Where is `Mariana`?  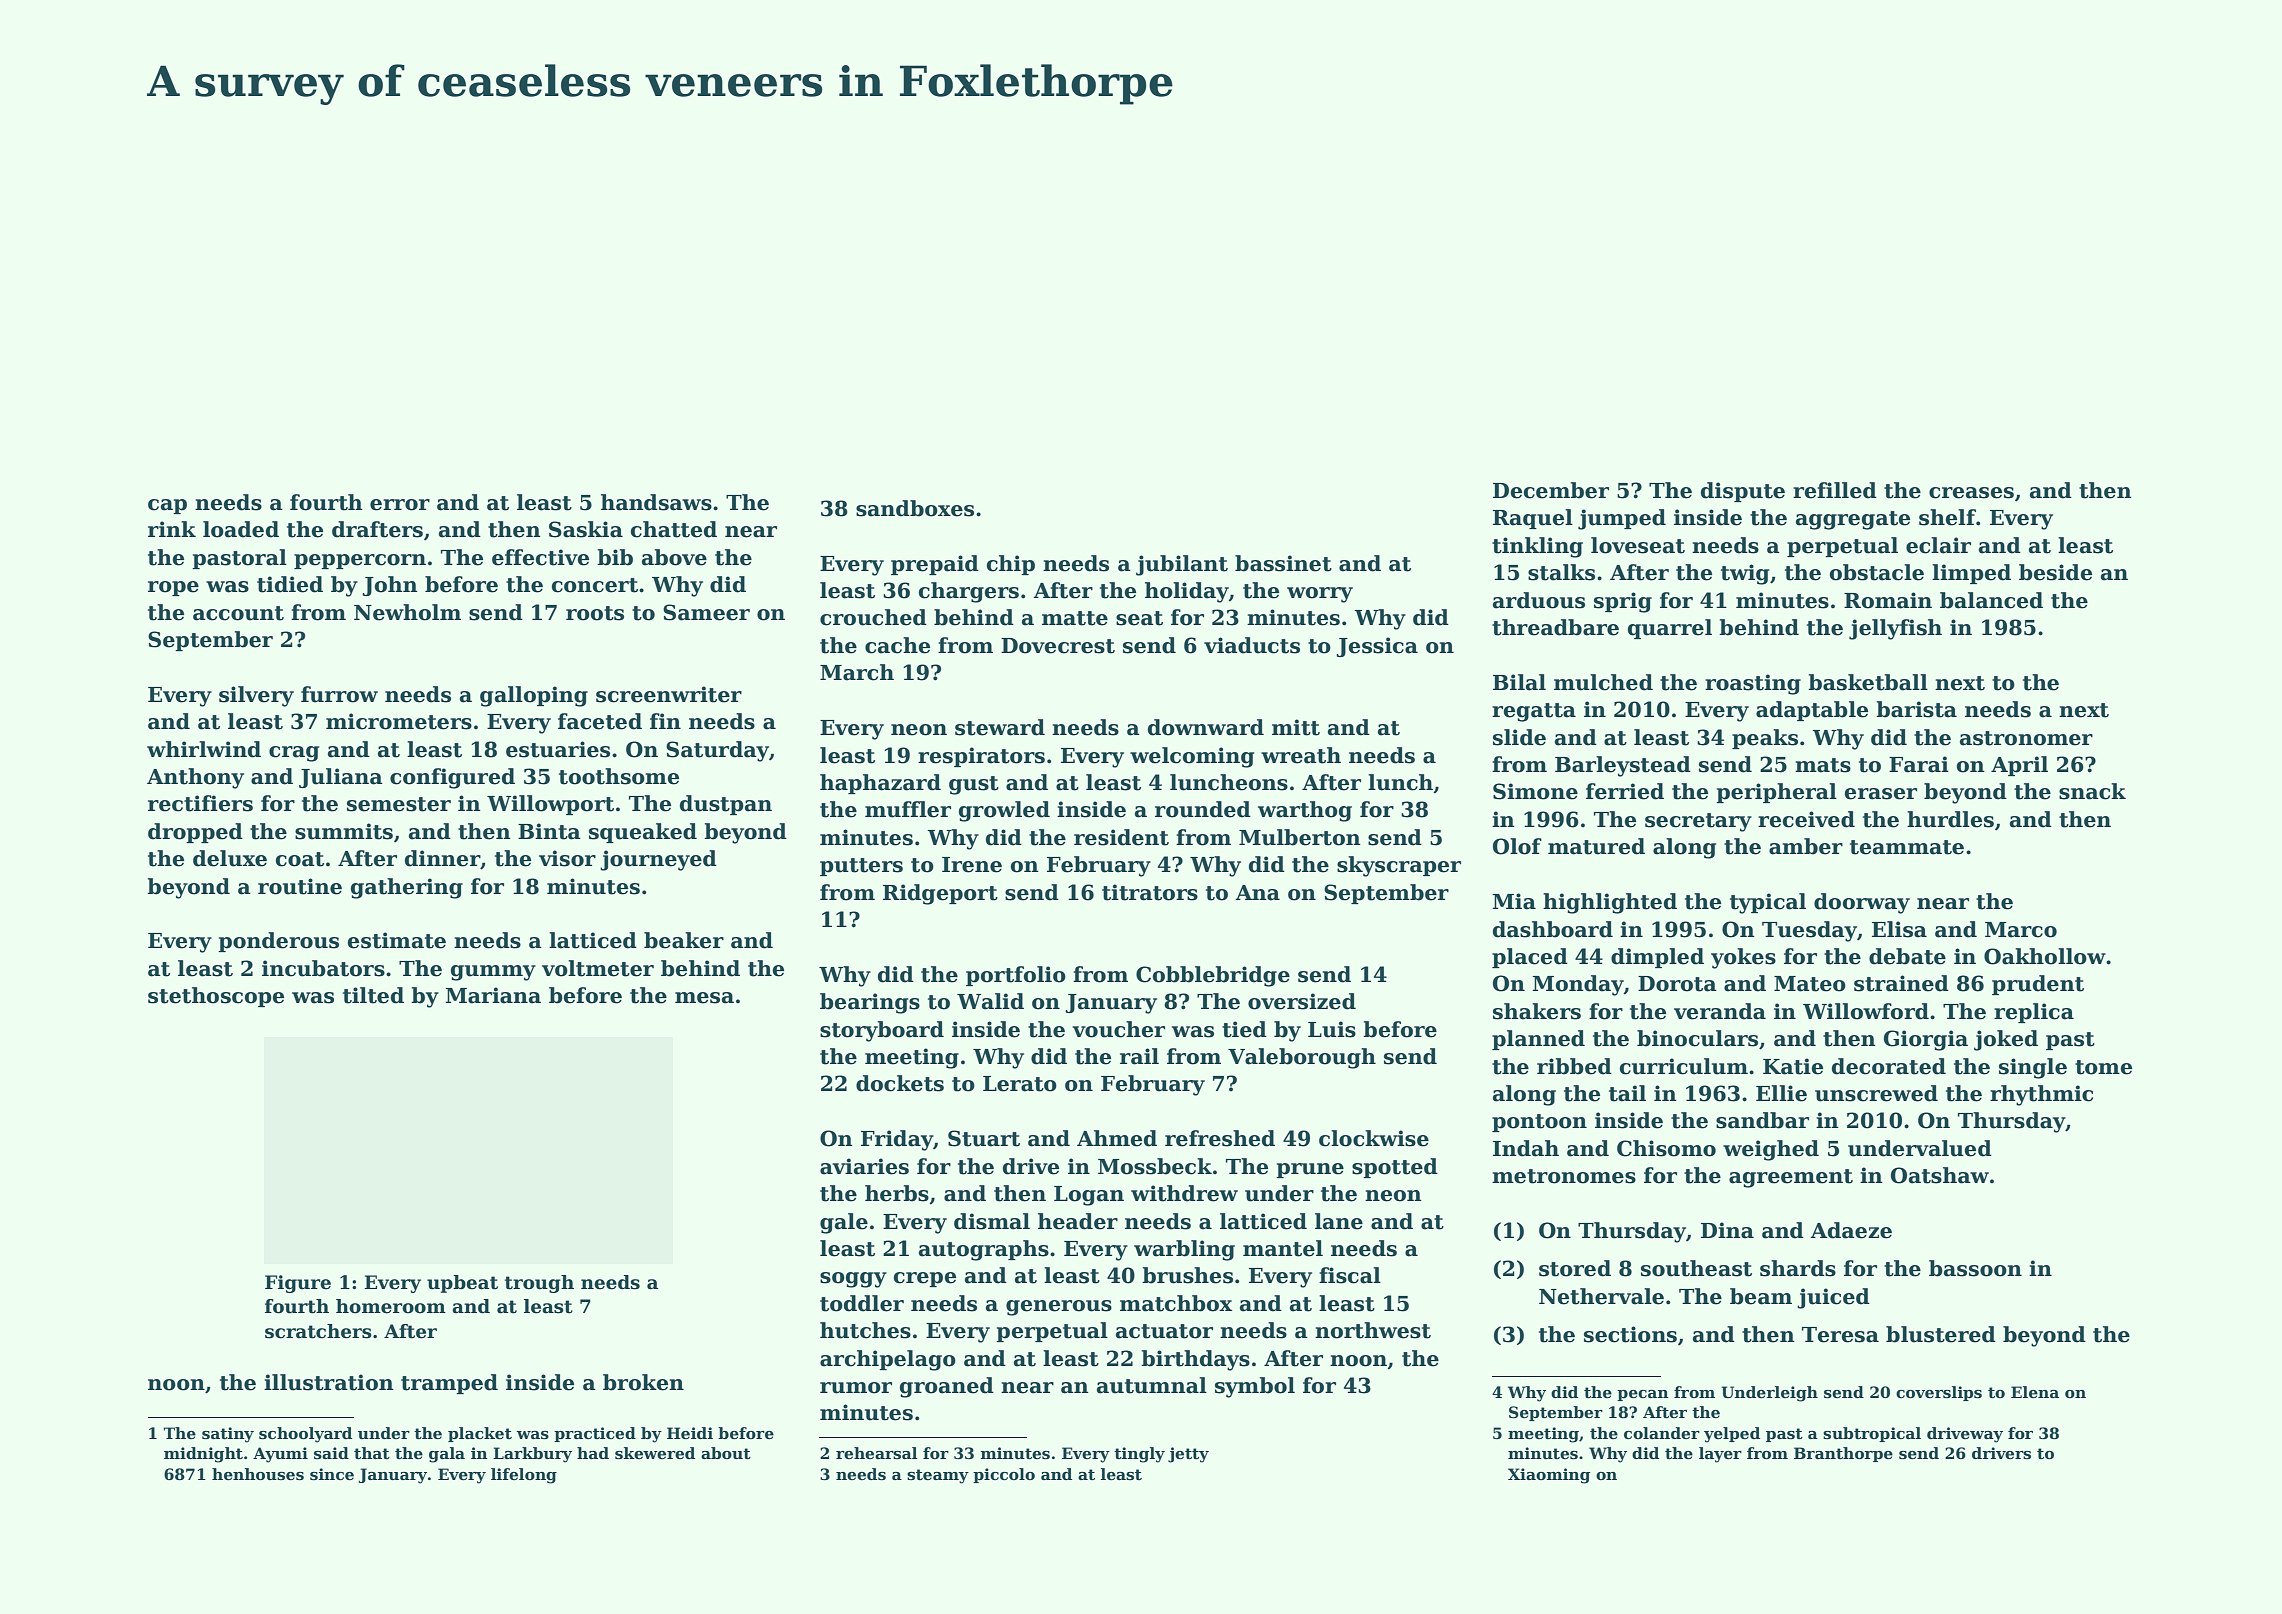 Mariana is located at coordinates (493, 995).
